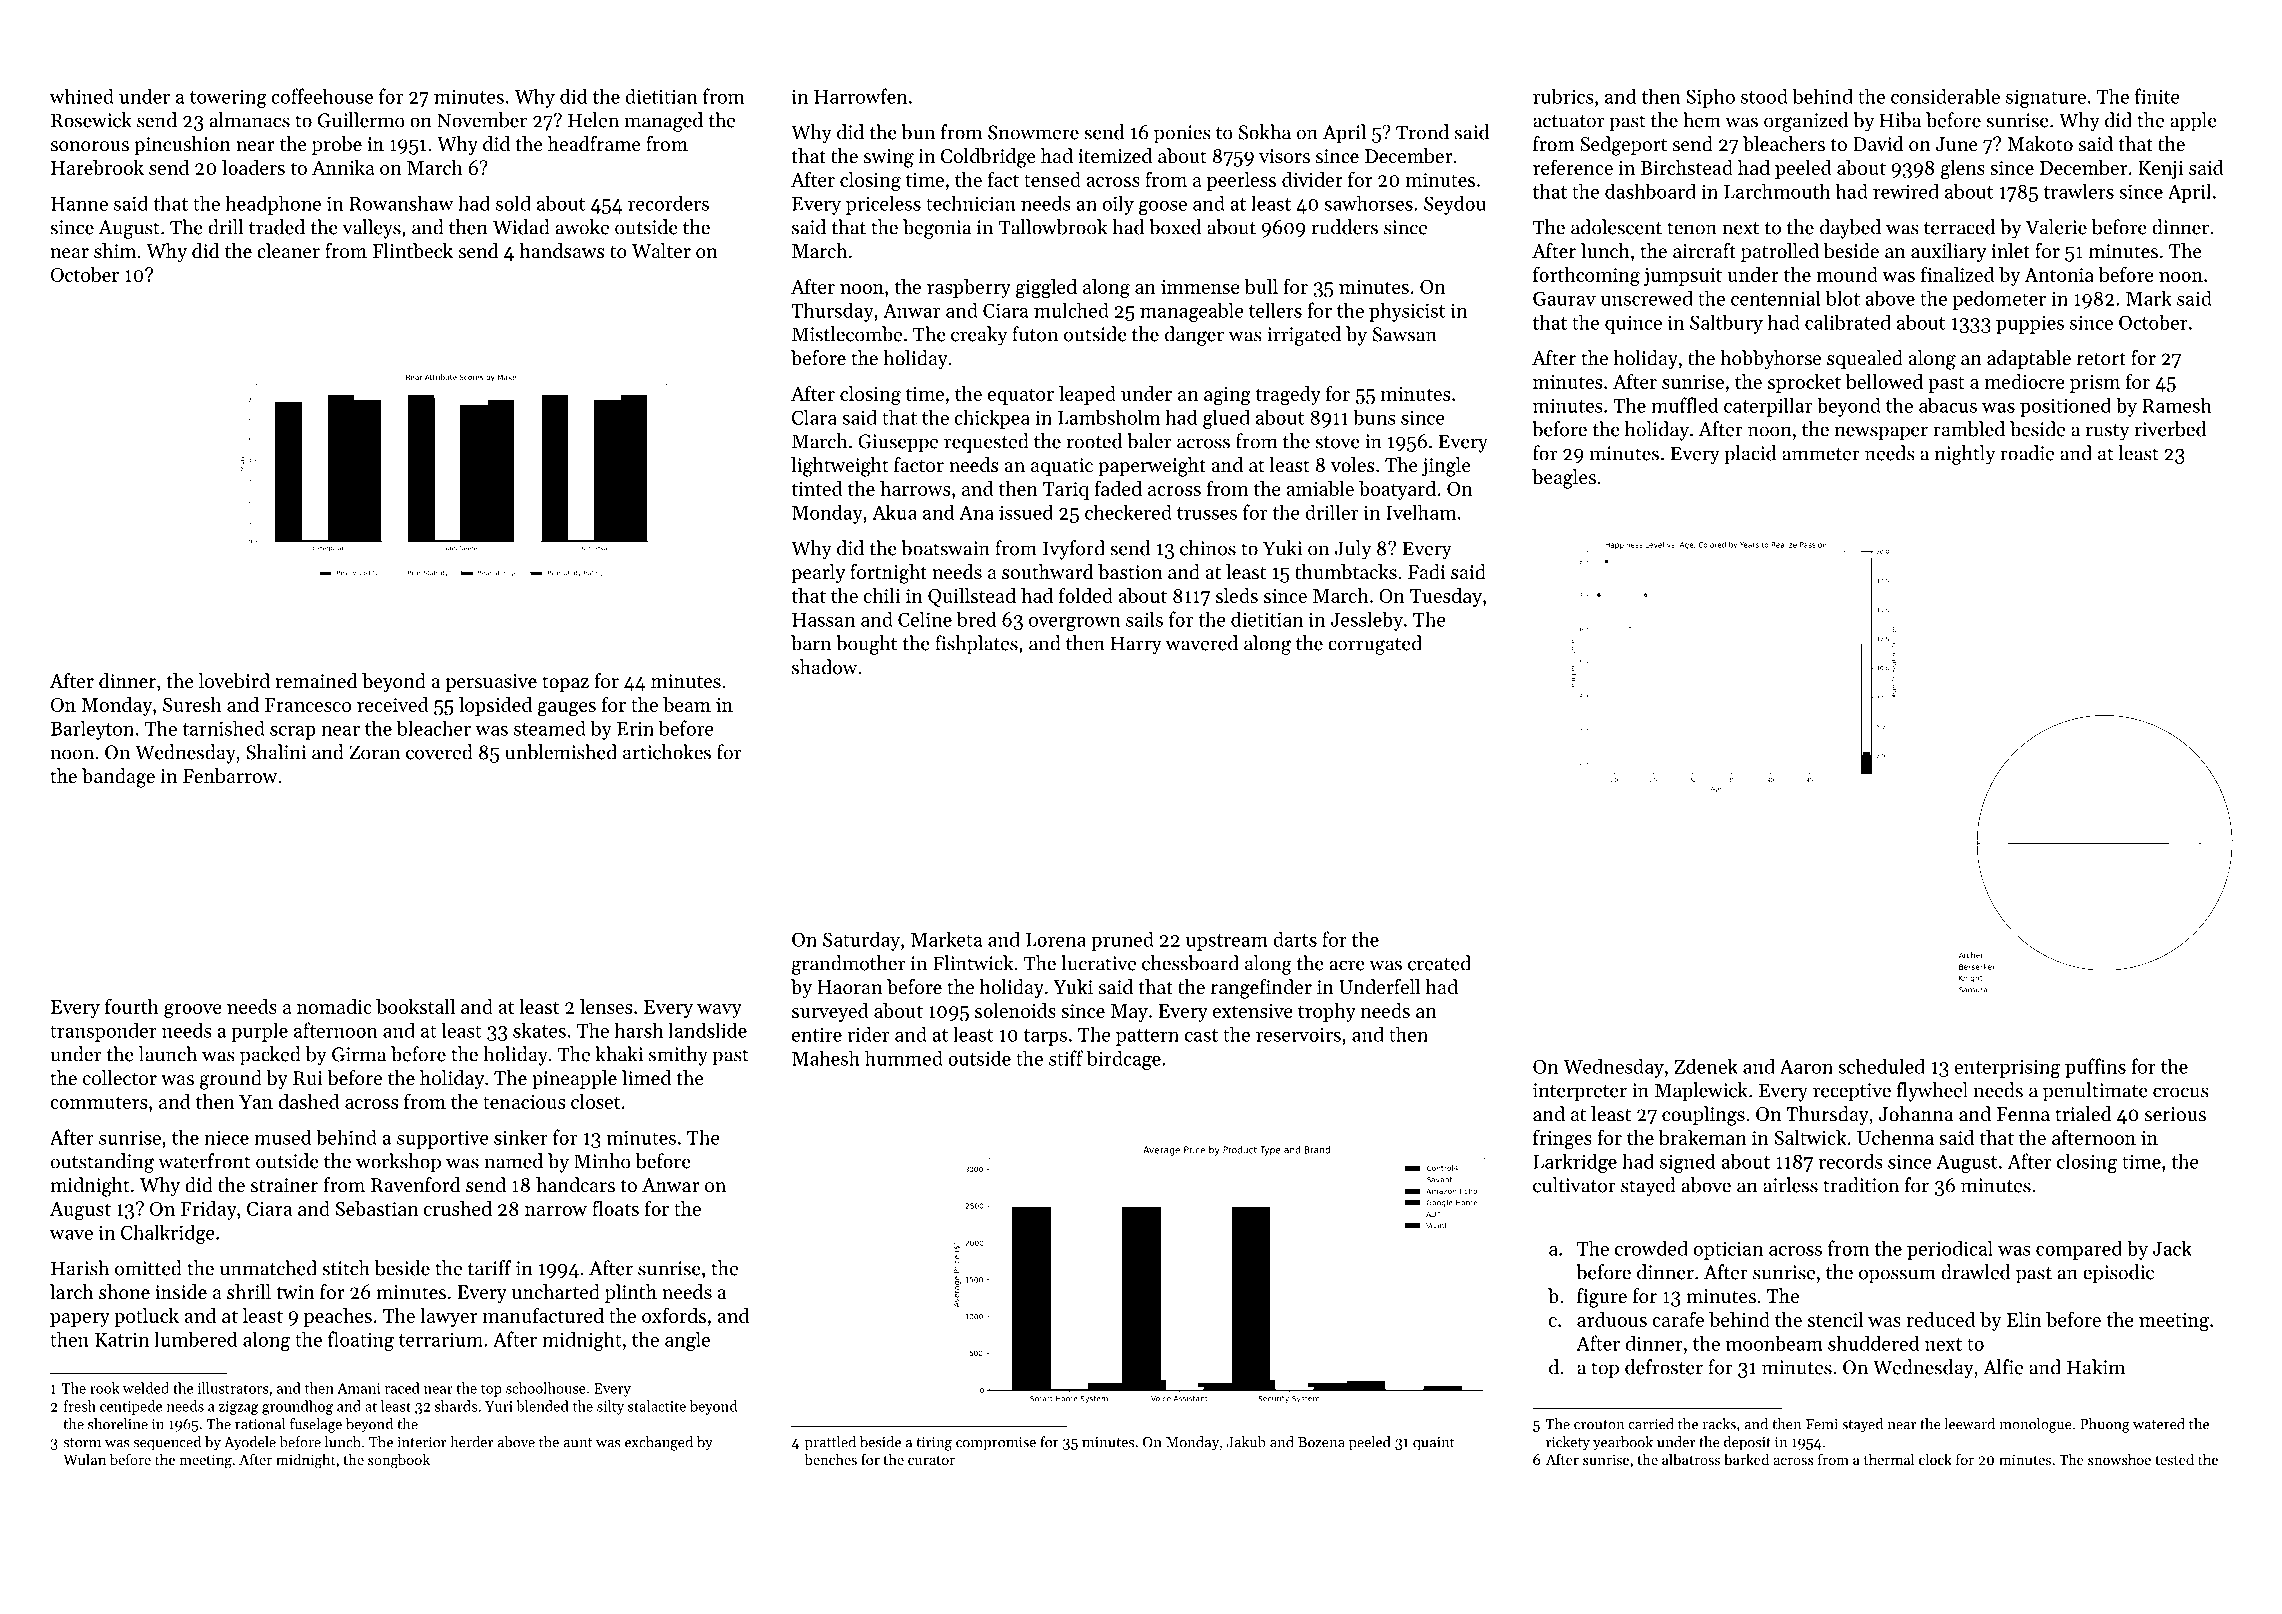 Image resolution: width=2282 pixels, height=1614 pixels. Describe the element at coordinates (337, 145) in the page. I see `probe` at that location.
